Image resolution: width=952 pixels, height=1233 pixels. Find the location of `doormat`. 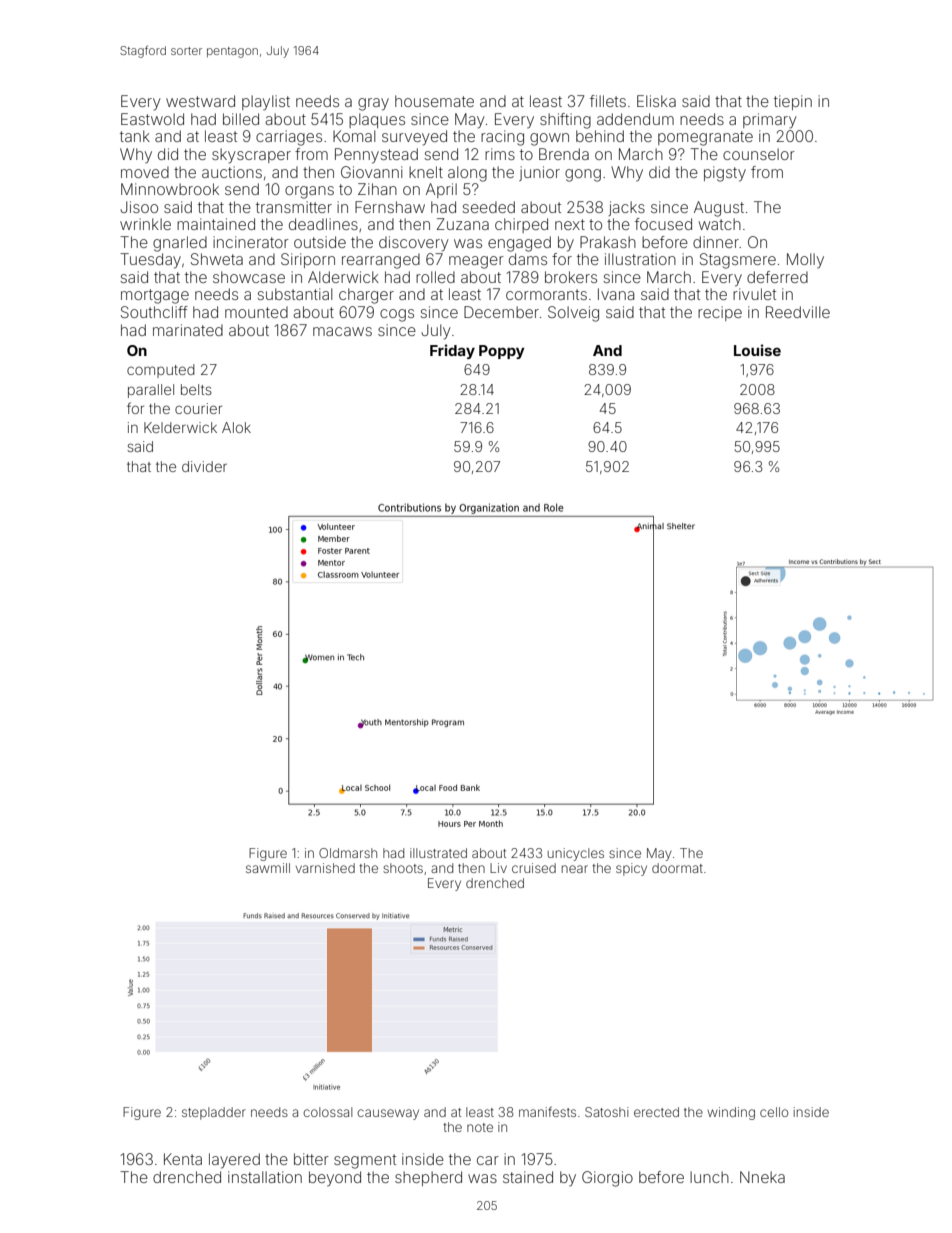

doormat is located at coordinates (677, 868).
